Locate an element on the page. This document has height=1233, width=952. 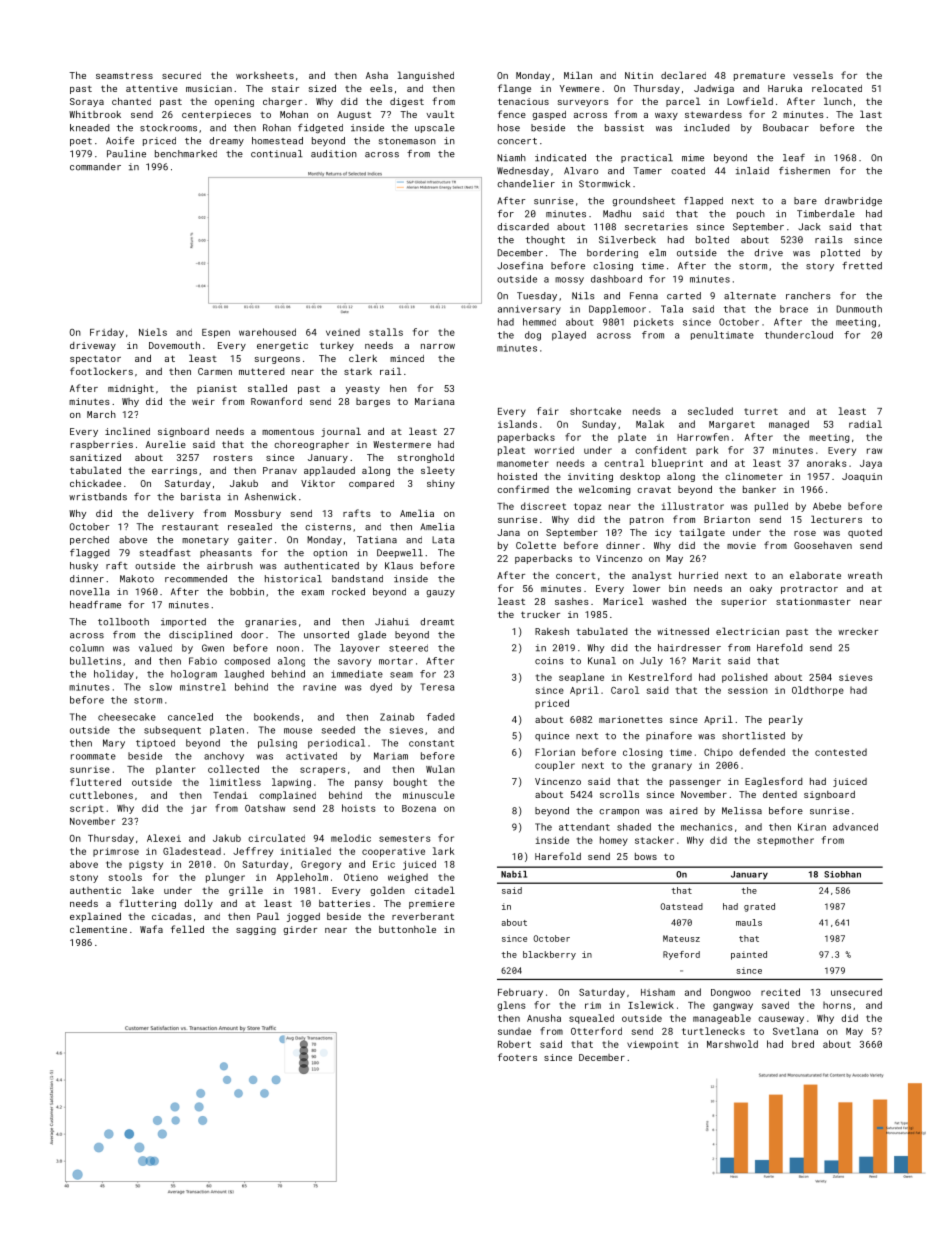
premiere is located at coordinates (432, 904).
